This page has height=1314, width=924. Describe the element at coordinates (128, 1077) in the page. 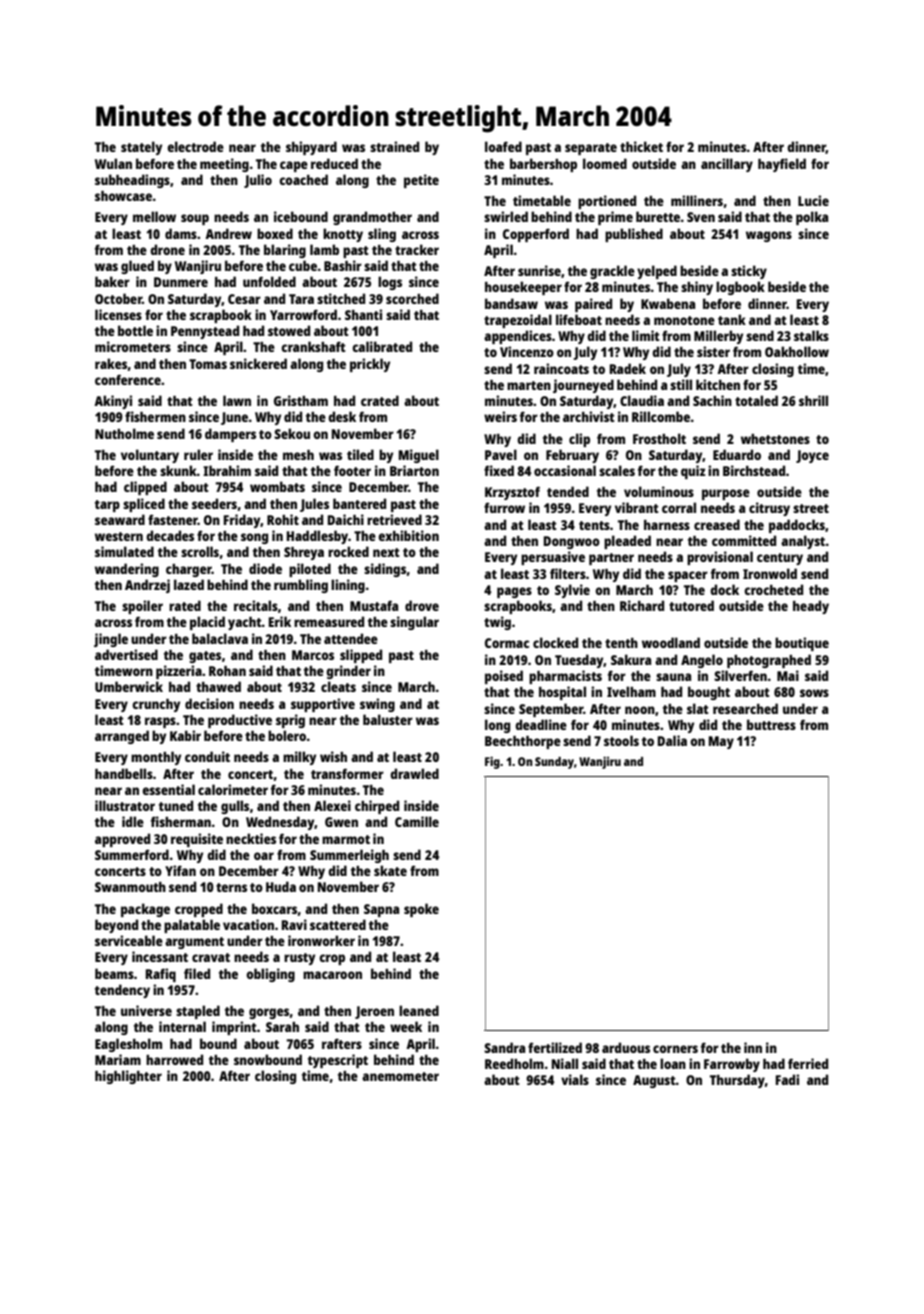

I see `highlighter` at that location.
